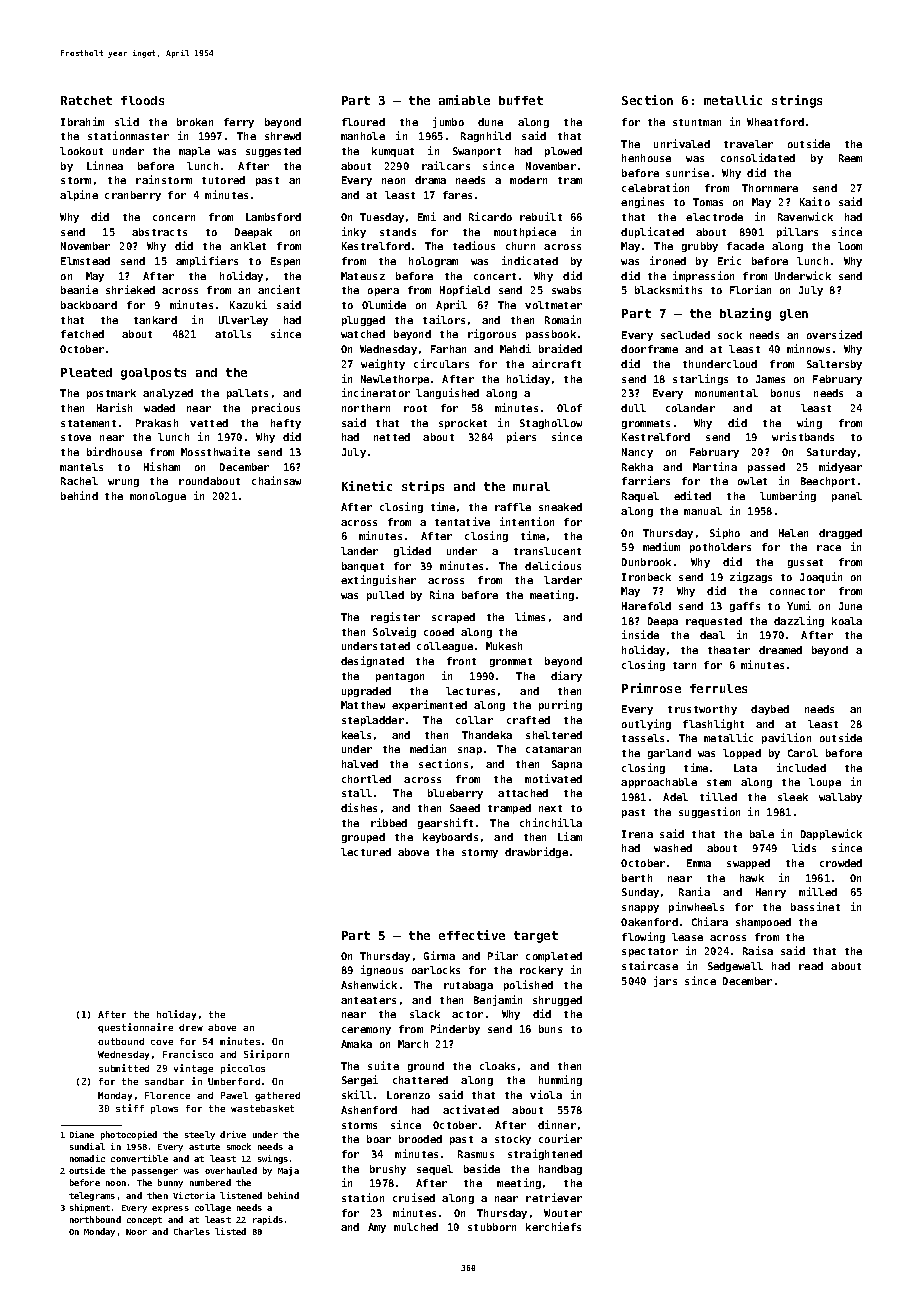  Describe the element at coordinates (649, 922) in the screenshot. I see `Oakenford` at that location.
